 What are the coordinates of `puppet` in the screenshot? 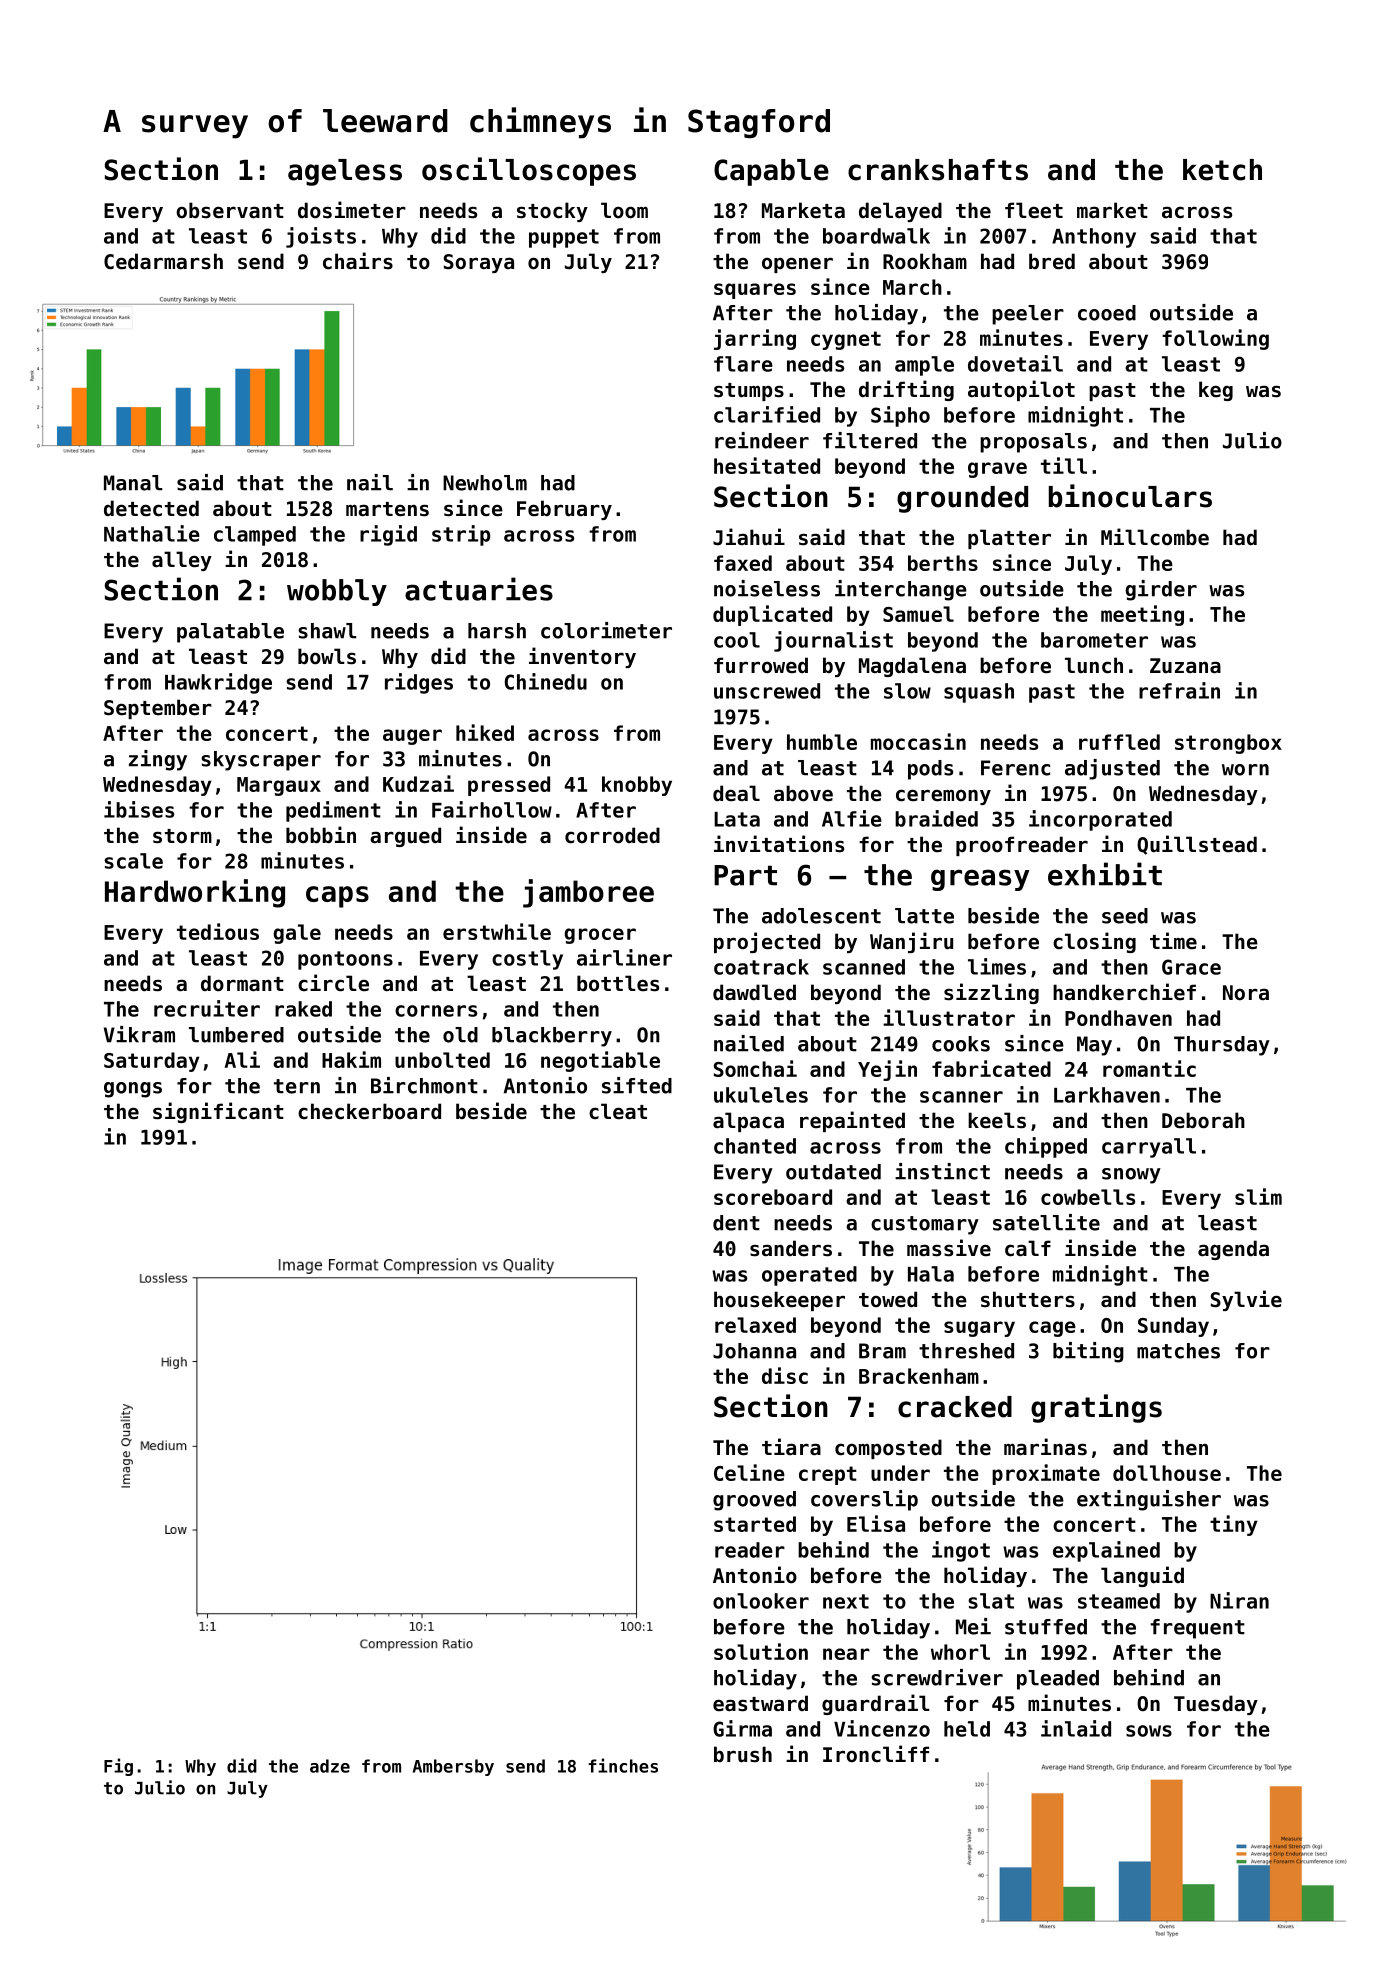 It's located at (564, 238).
